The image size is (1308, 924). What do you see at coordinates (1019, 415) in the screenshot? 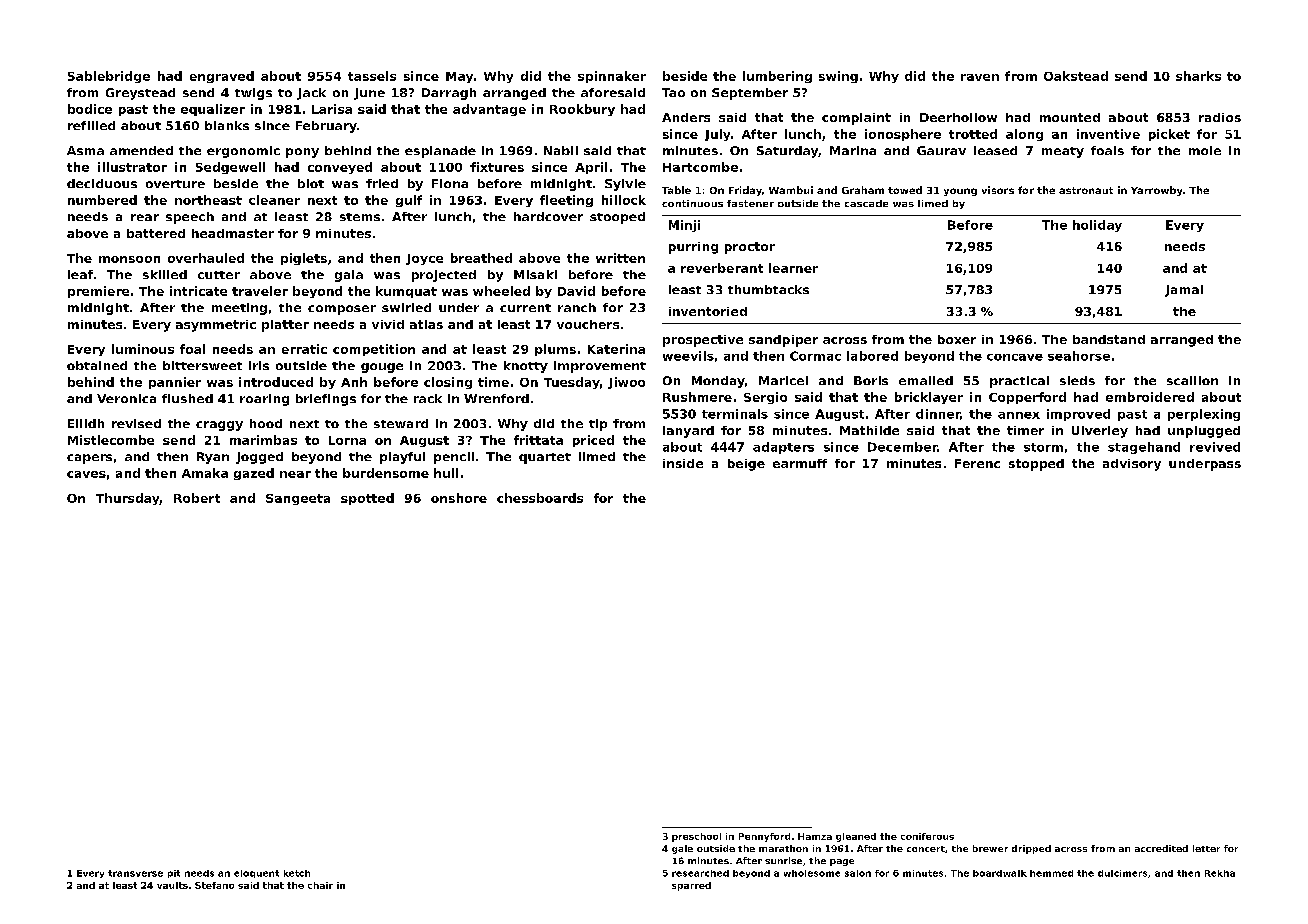
I see `annex` at bounding box center [1019, 415].
